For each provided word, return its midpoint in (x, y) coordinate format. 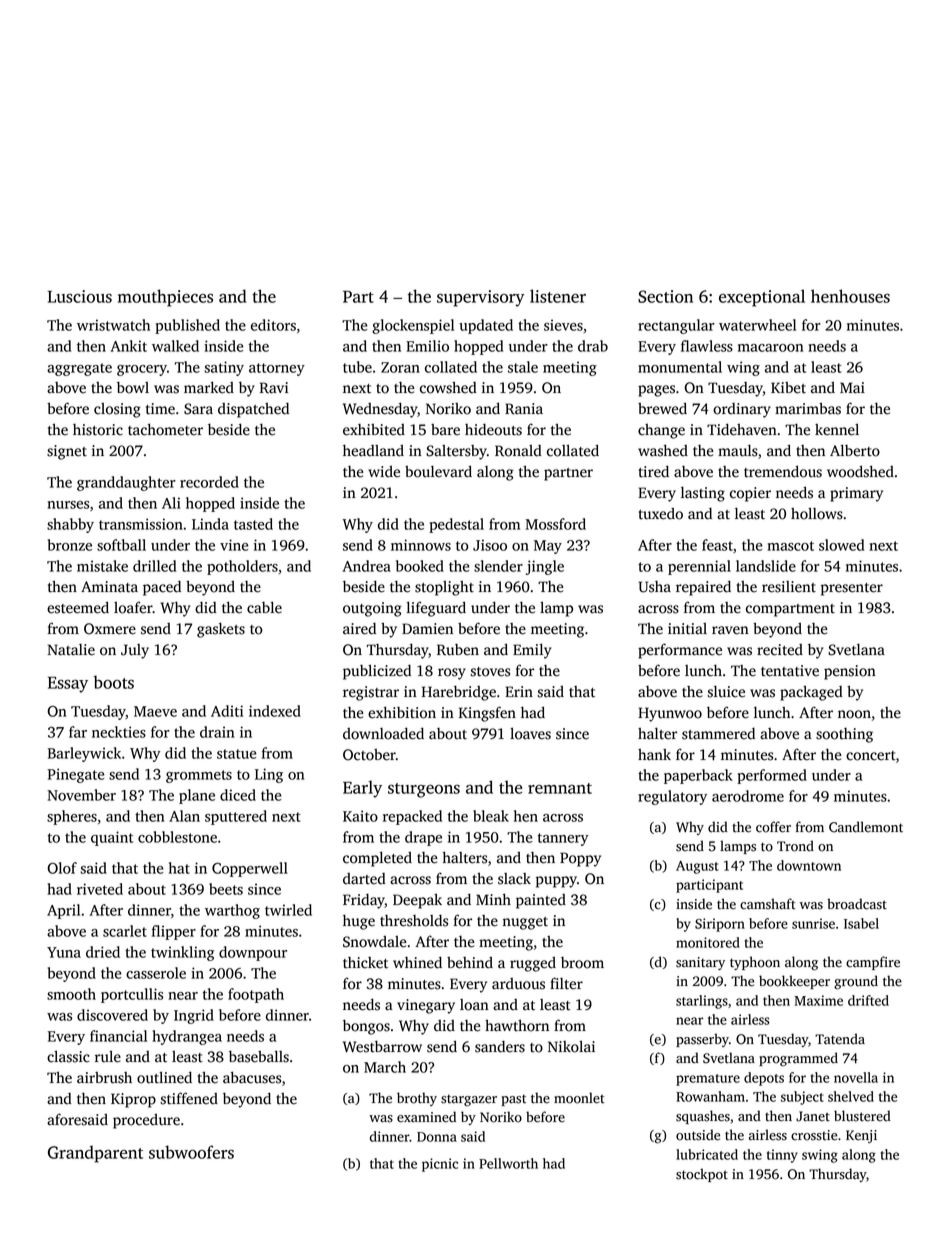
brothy (417, 1099)
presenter (852, 589)
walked (175, 346)
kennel (837, 429)
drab (593, 346)
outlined (164, 1077)
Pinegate (76, 775)
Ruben (458, 650)
